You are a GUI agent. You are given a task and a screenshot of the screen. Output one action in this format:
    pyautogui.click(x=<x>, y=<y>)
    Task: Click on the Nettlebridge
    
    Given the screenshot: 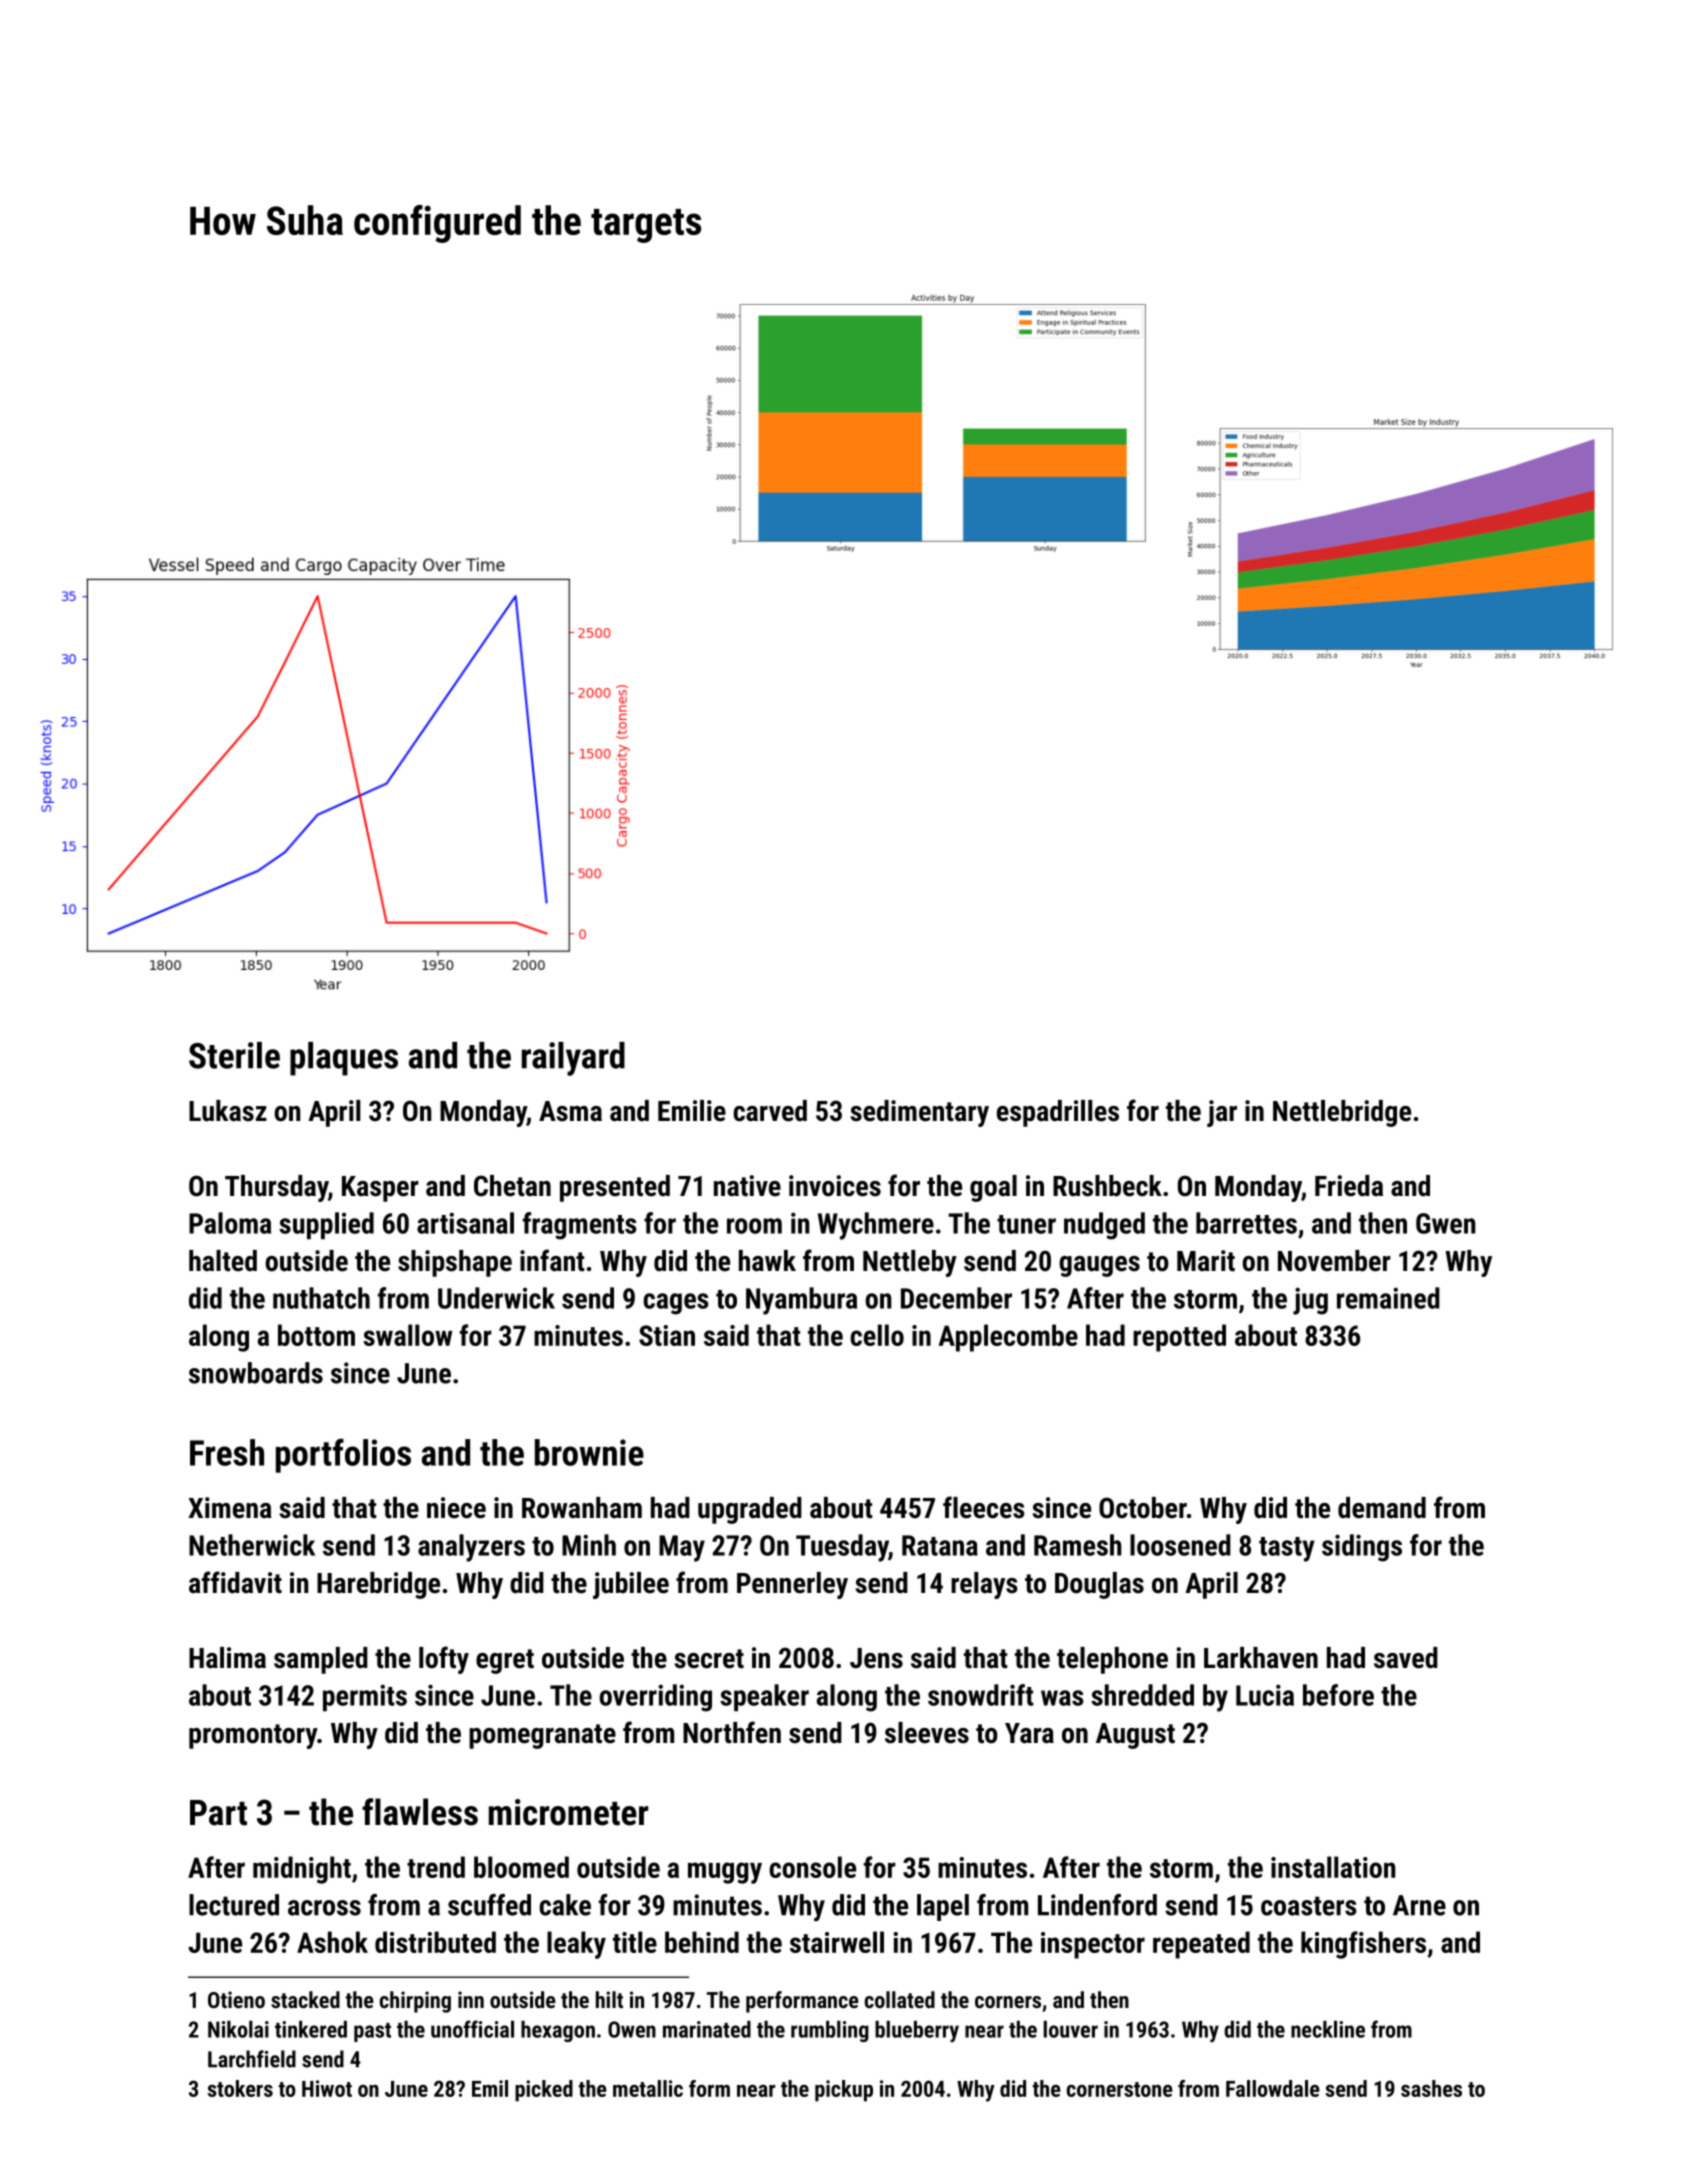 What is the action you would take?
    pyautogui.click(x=1342, y=1113)
